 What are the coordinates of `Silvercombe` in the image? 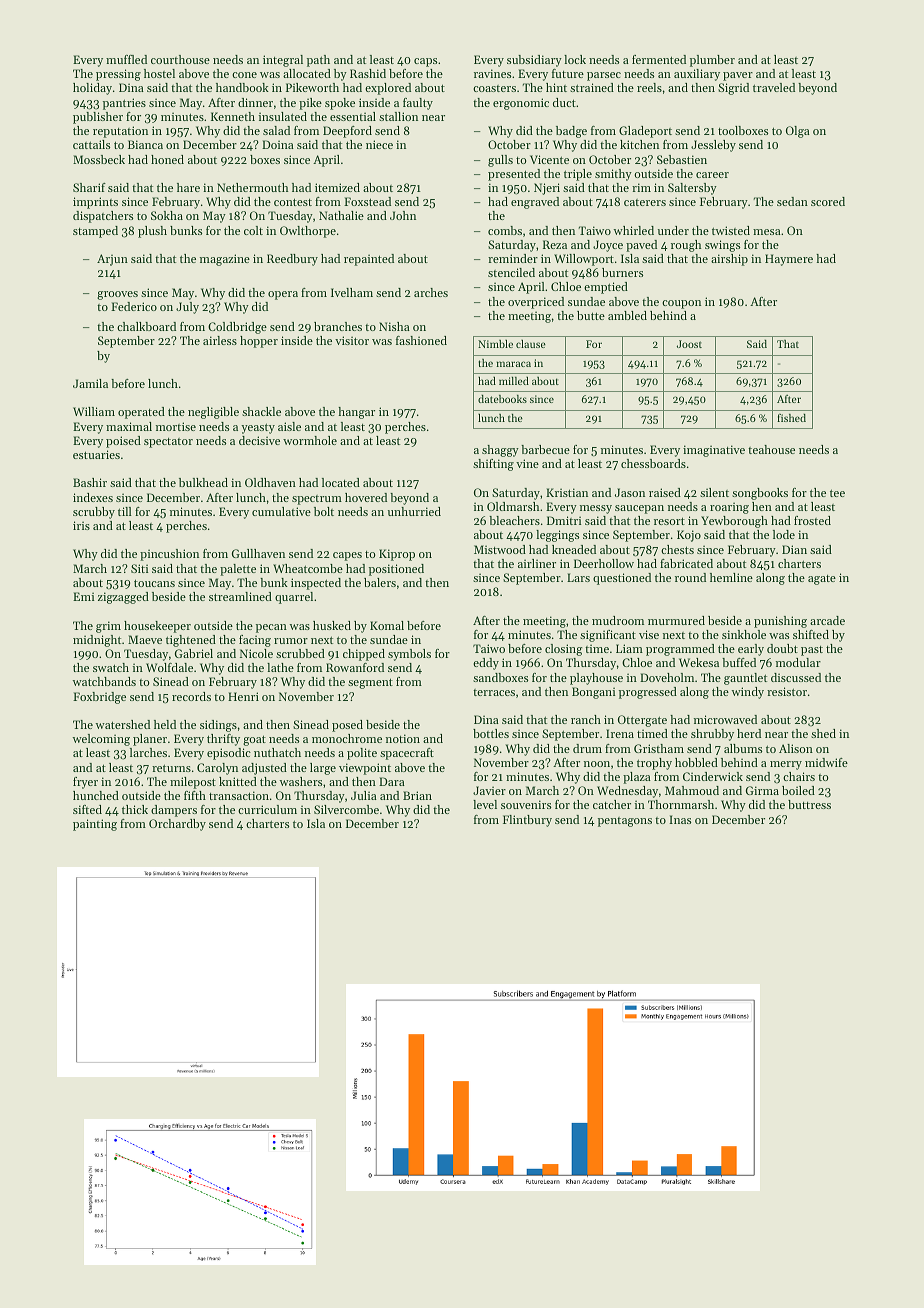 It's located at (346, 809).
